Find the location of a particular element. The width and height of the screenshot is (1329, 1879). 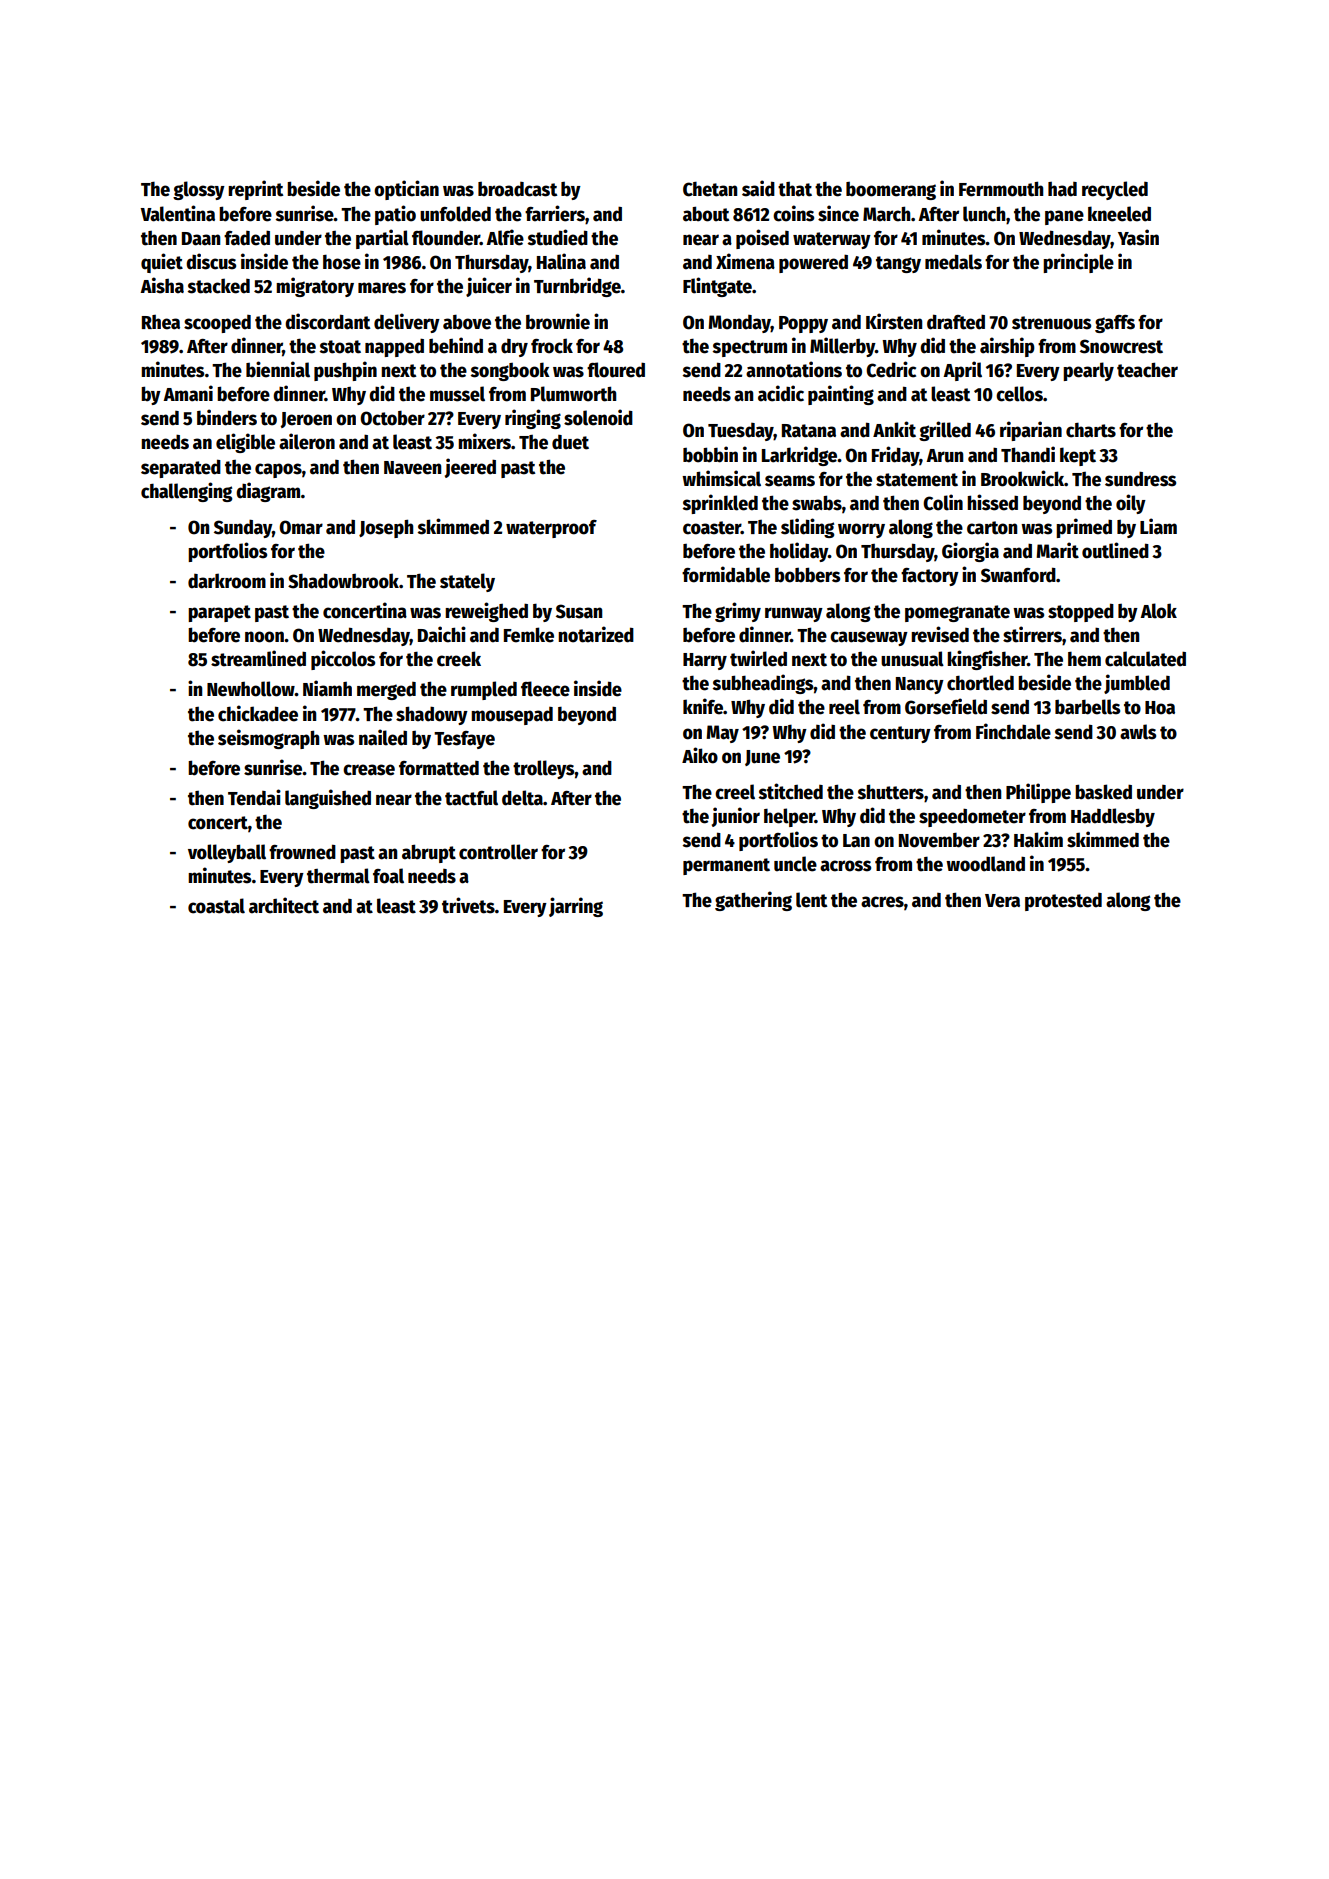

outlined is located at coordinates (1115, 550).
